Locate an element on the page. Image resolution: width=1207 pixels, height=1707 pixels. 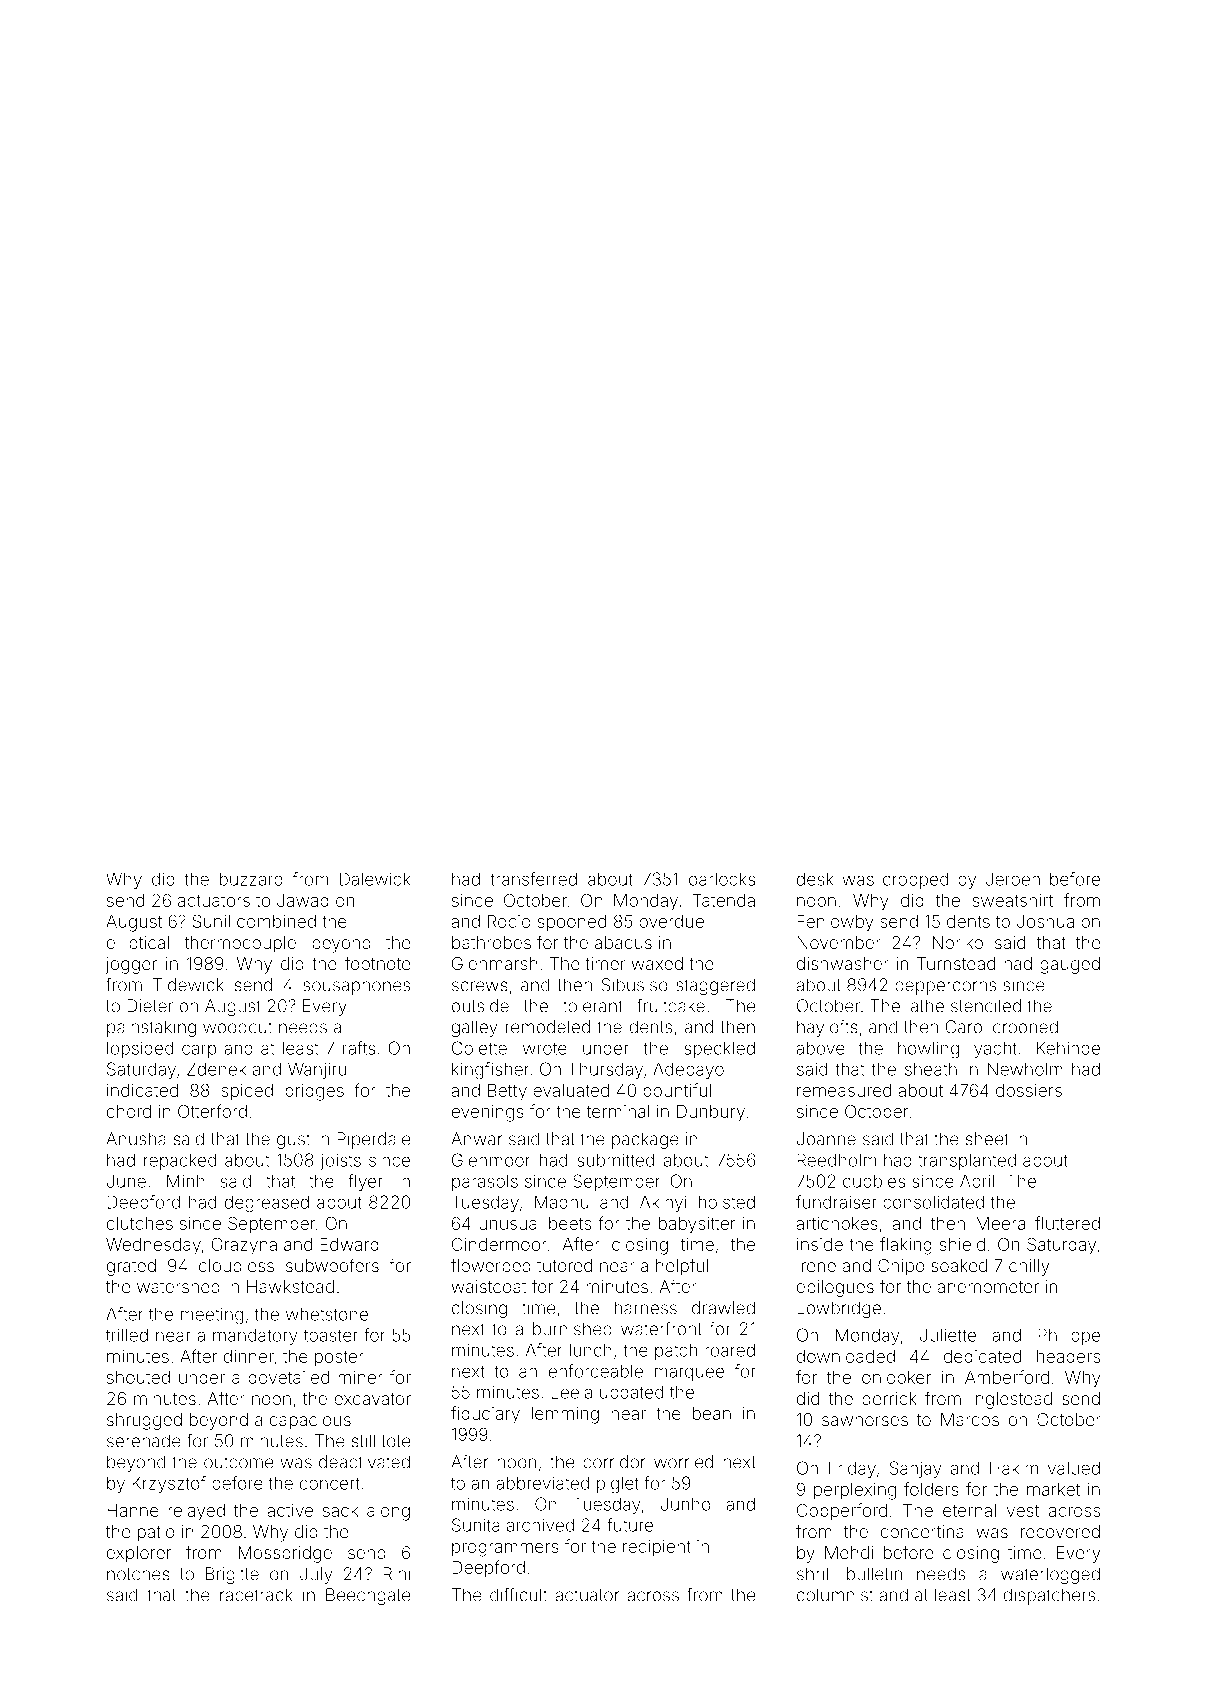
headers is located at coordinates (1068, 1356).
